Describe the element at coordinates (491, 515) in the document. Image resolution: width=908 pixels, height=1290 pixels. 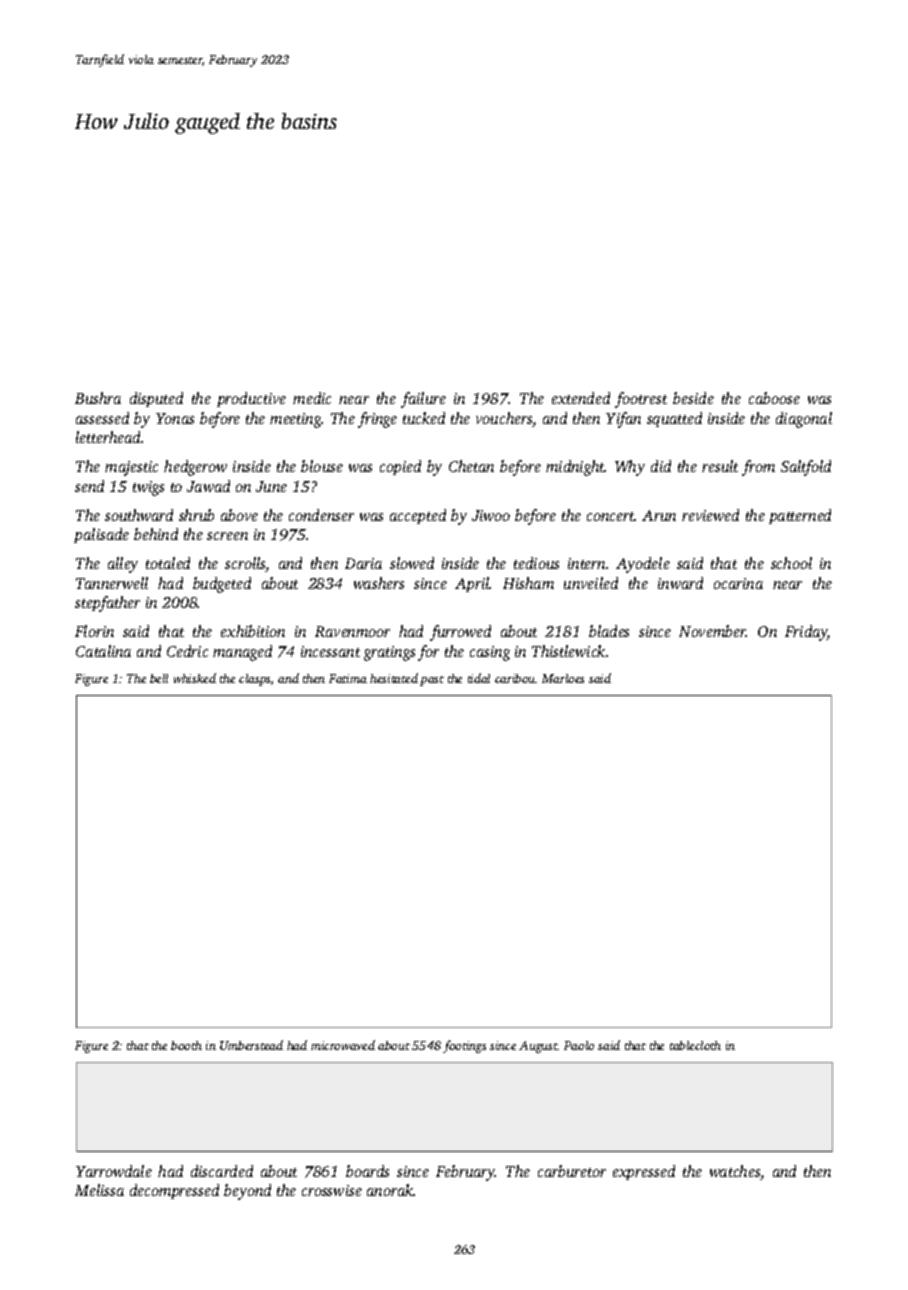
I see `Jiwoo` at that location.
